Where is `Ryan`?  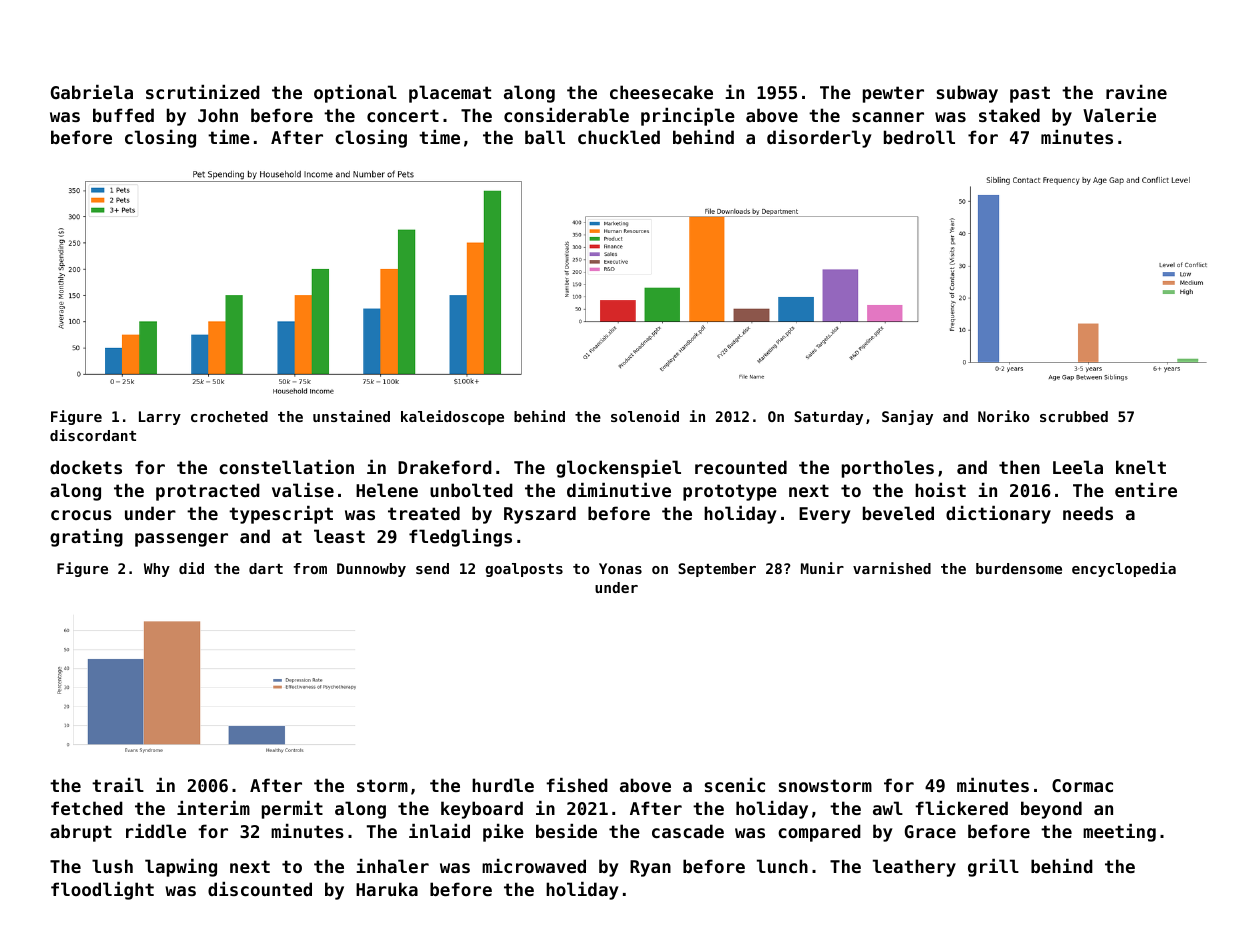 Ryan is located at coordinates (650, 868).
